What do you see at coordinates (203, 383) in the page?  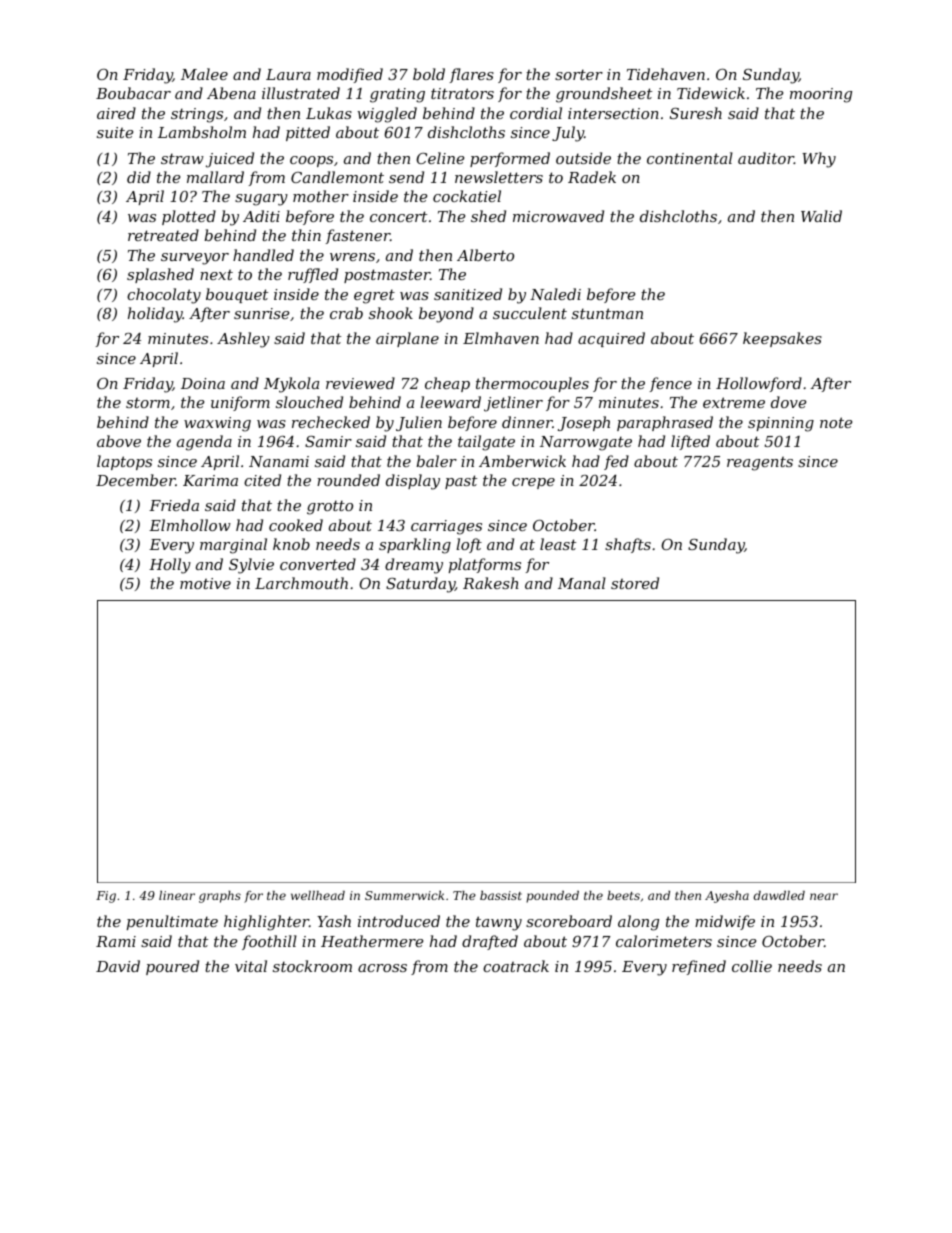 I see `Doina` at bounding box center [203, 383].
